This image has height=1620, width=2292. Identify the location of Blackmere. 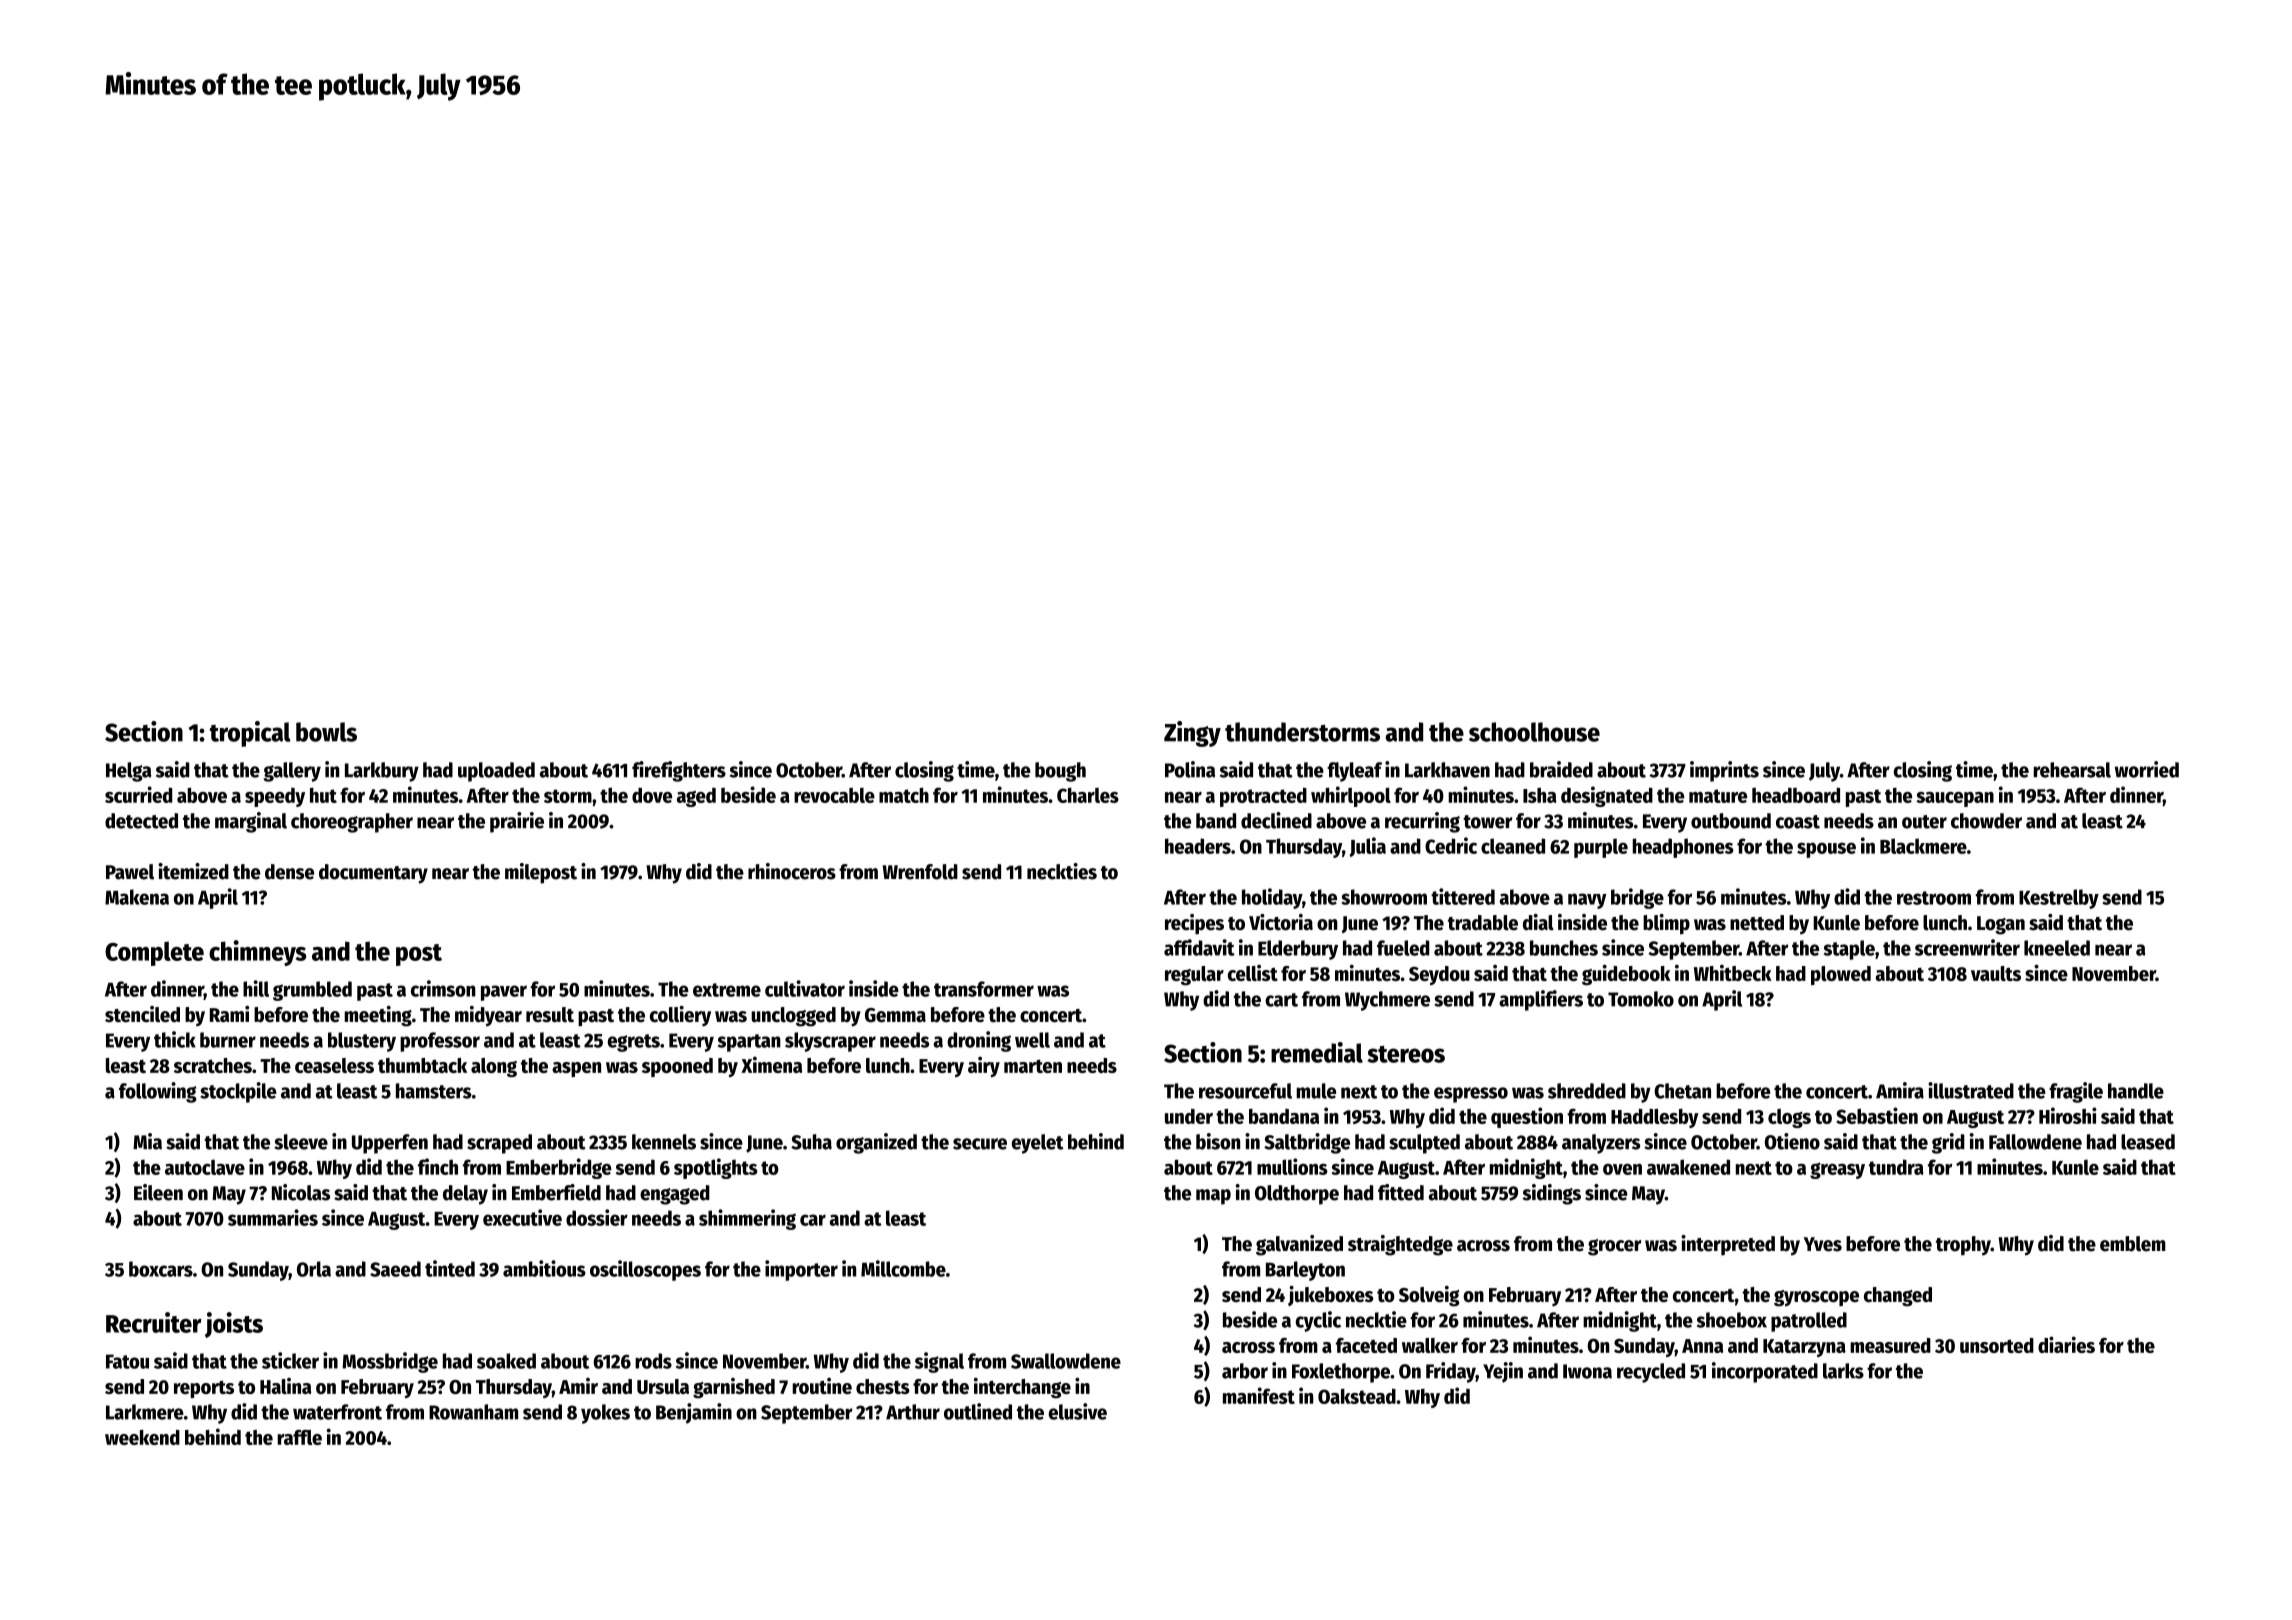
(1923, 846).
